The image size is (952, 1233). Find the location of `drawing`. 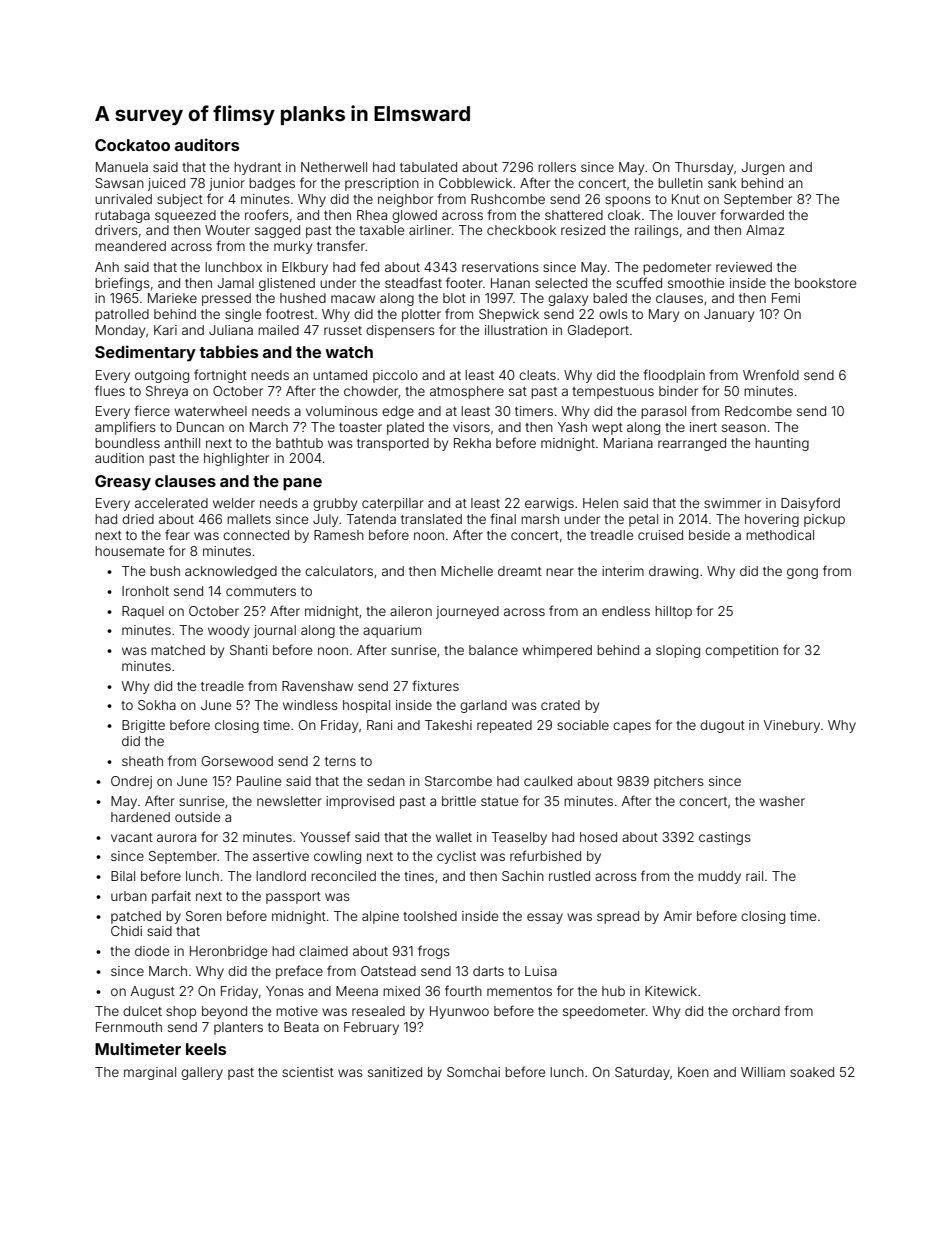

drawing is located at coordinates (673, 572).
